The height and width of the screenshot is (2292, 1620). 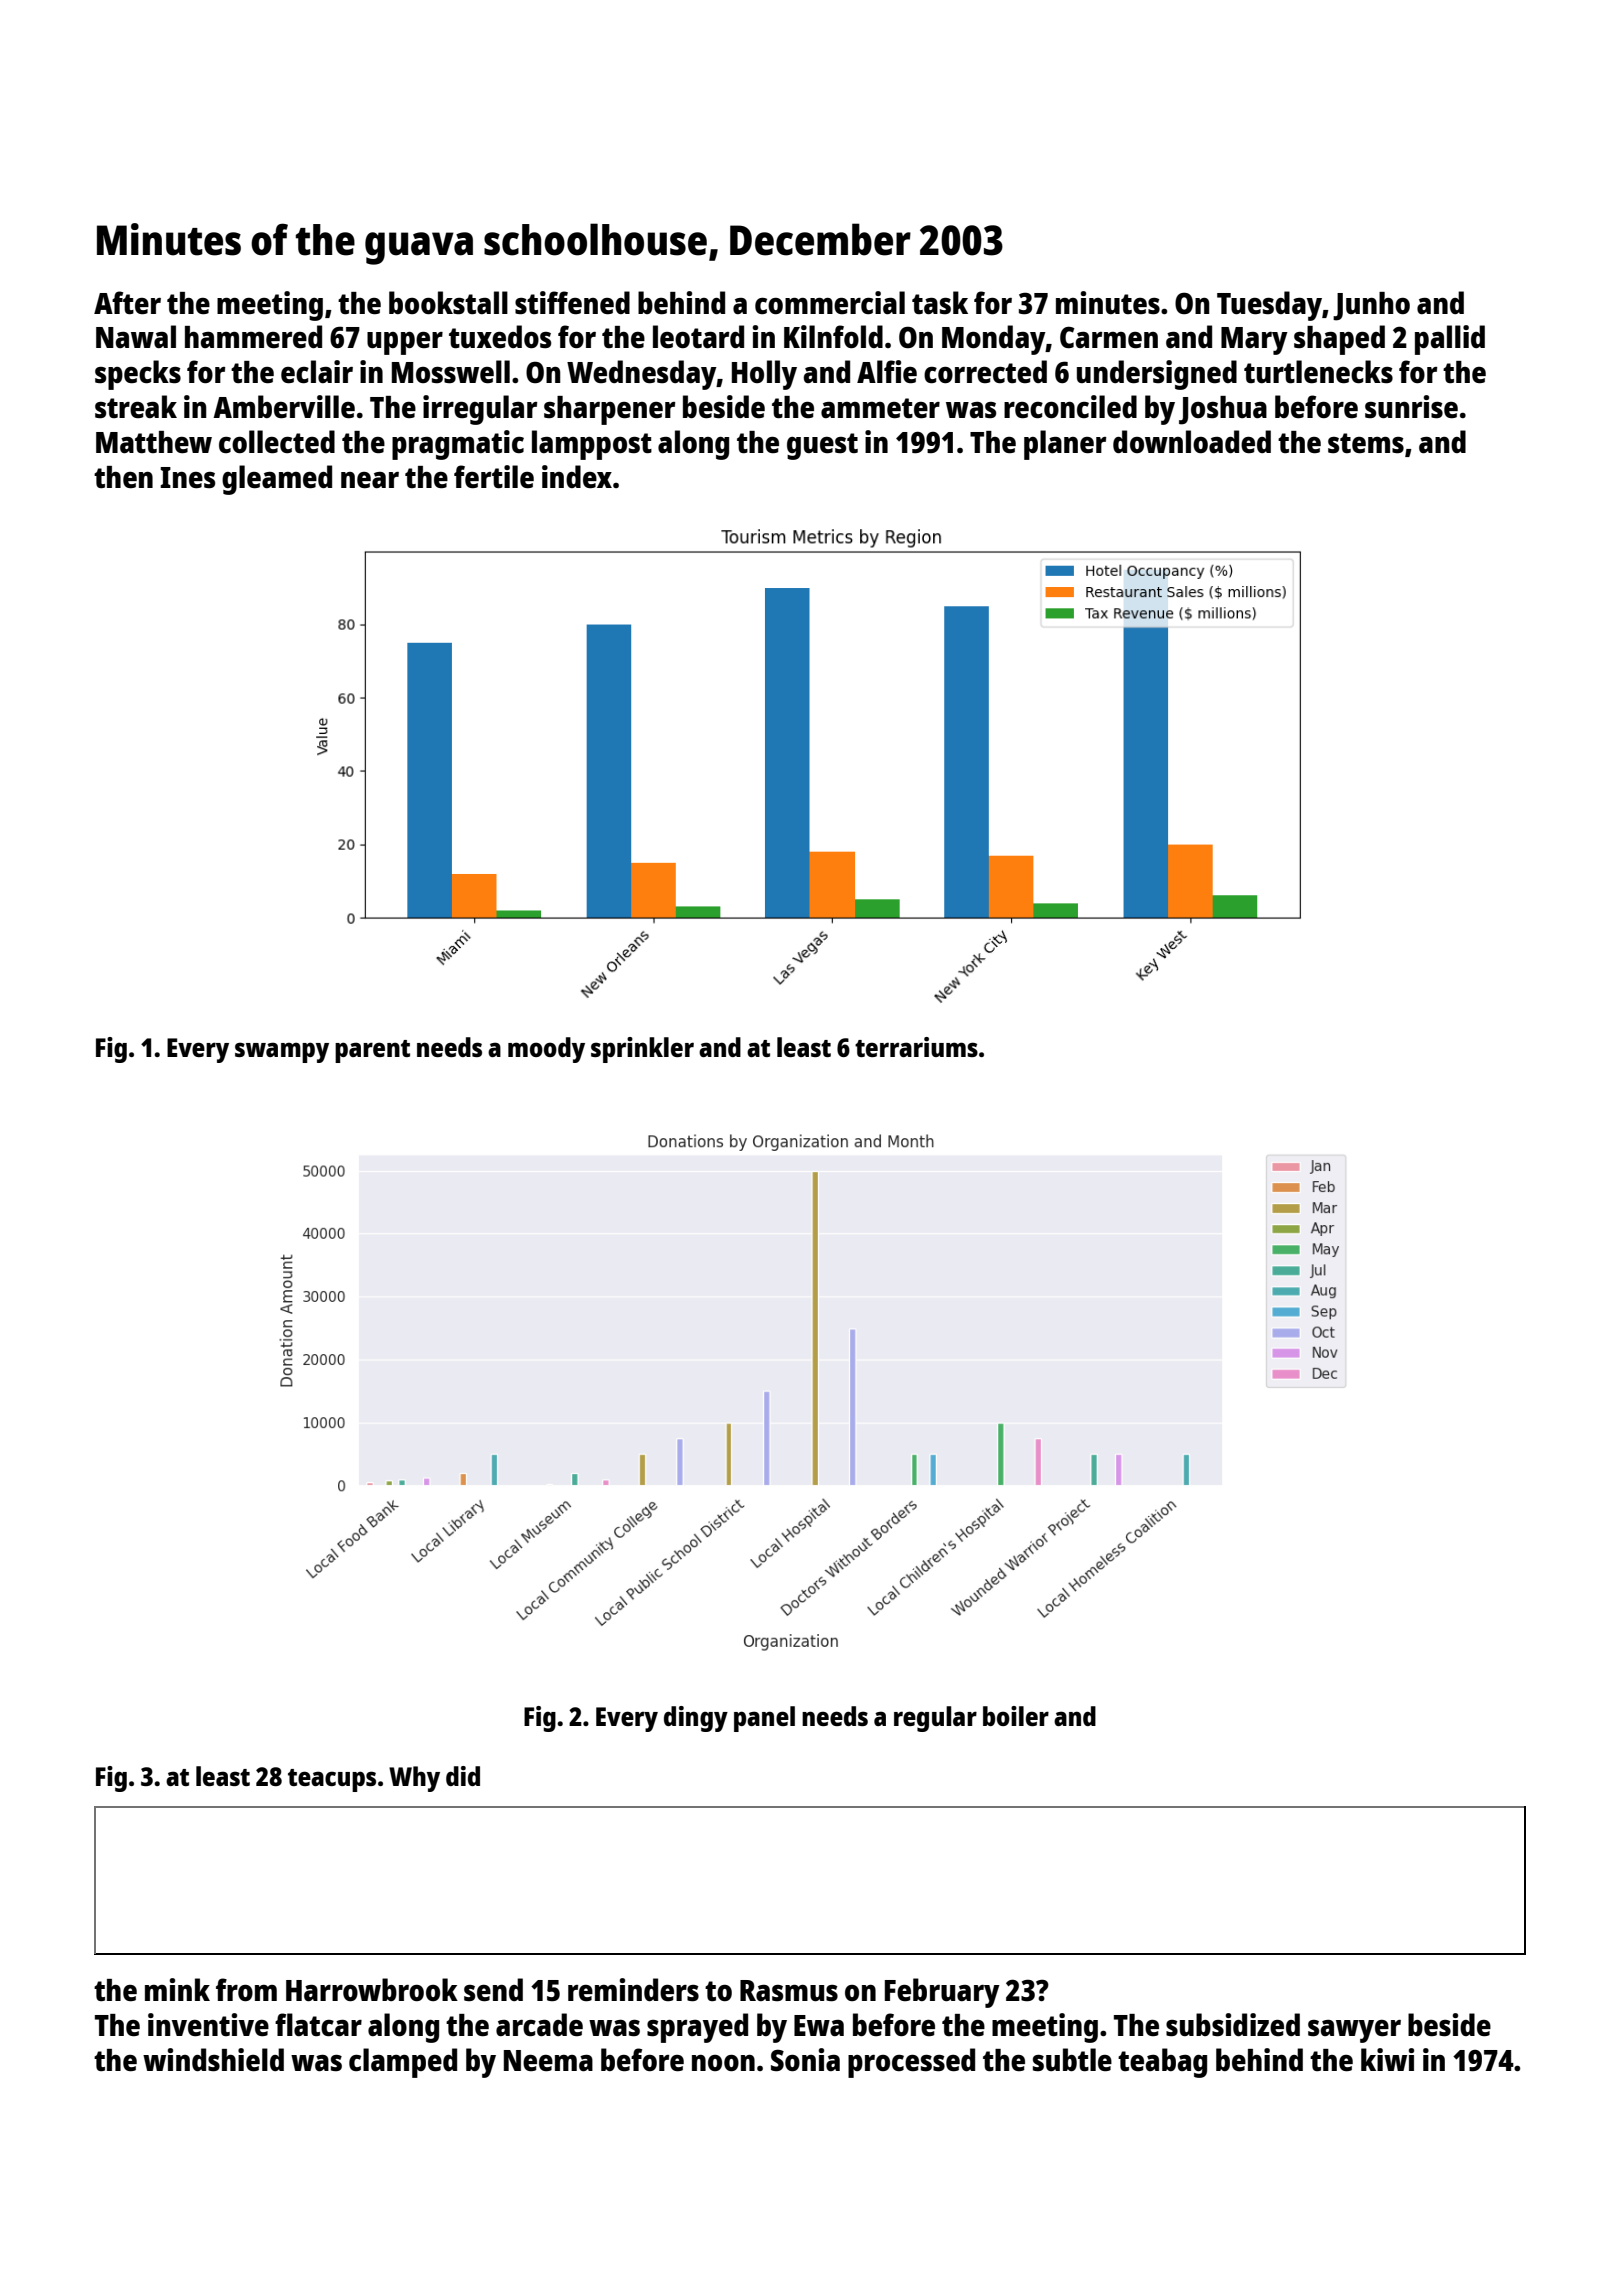 What do you see at coordinates (940, 302) in the screenshot?
I see `task` at bounding box center [940, 302].
